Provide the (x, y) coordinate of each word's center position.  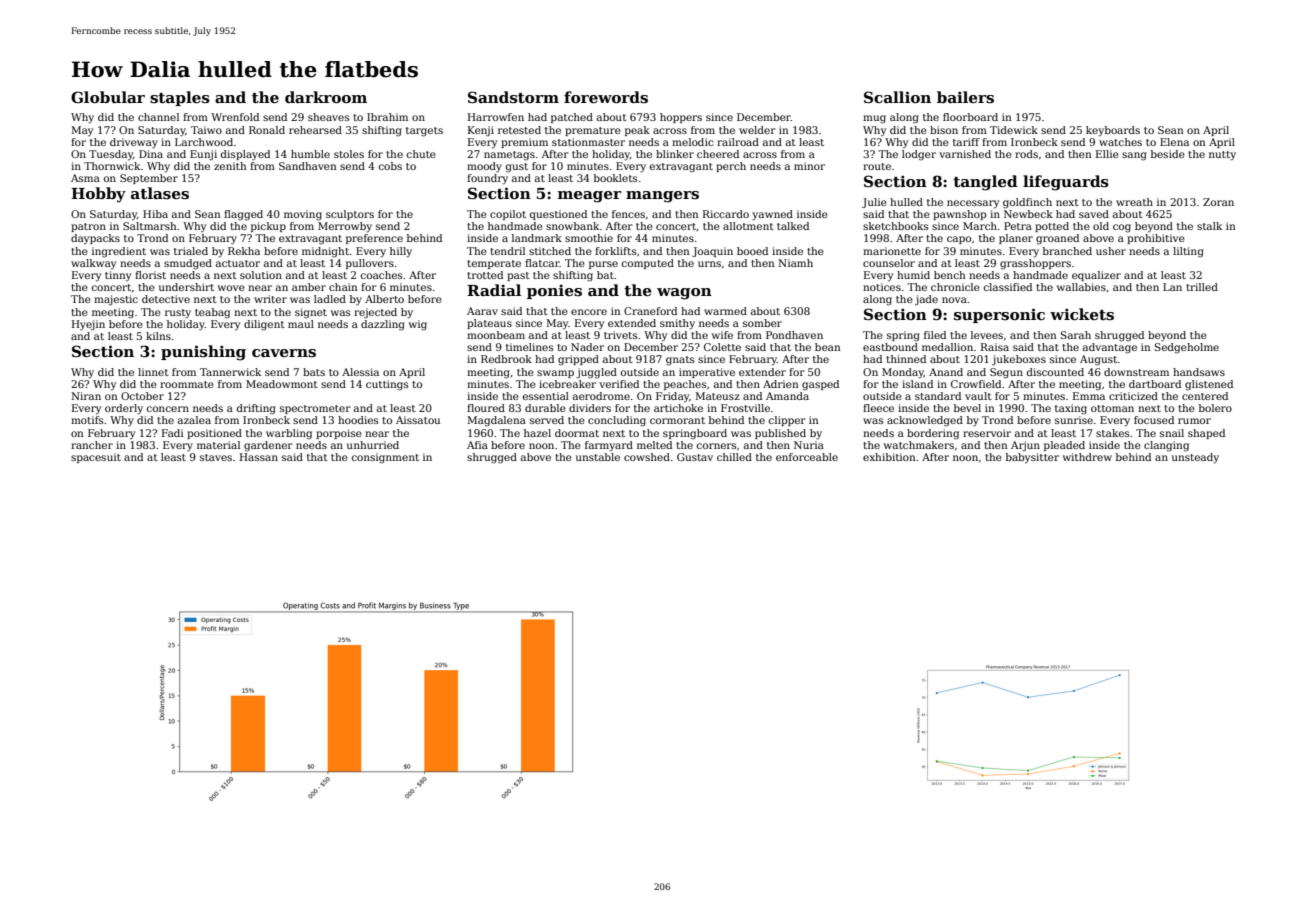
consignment (385, 458)
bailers (965, 97)
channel (158, 117)
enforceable (807, 457)
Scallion (897, 97)
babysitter (1032, 458)
